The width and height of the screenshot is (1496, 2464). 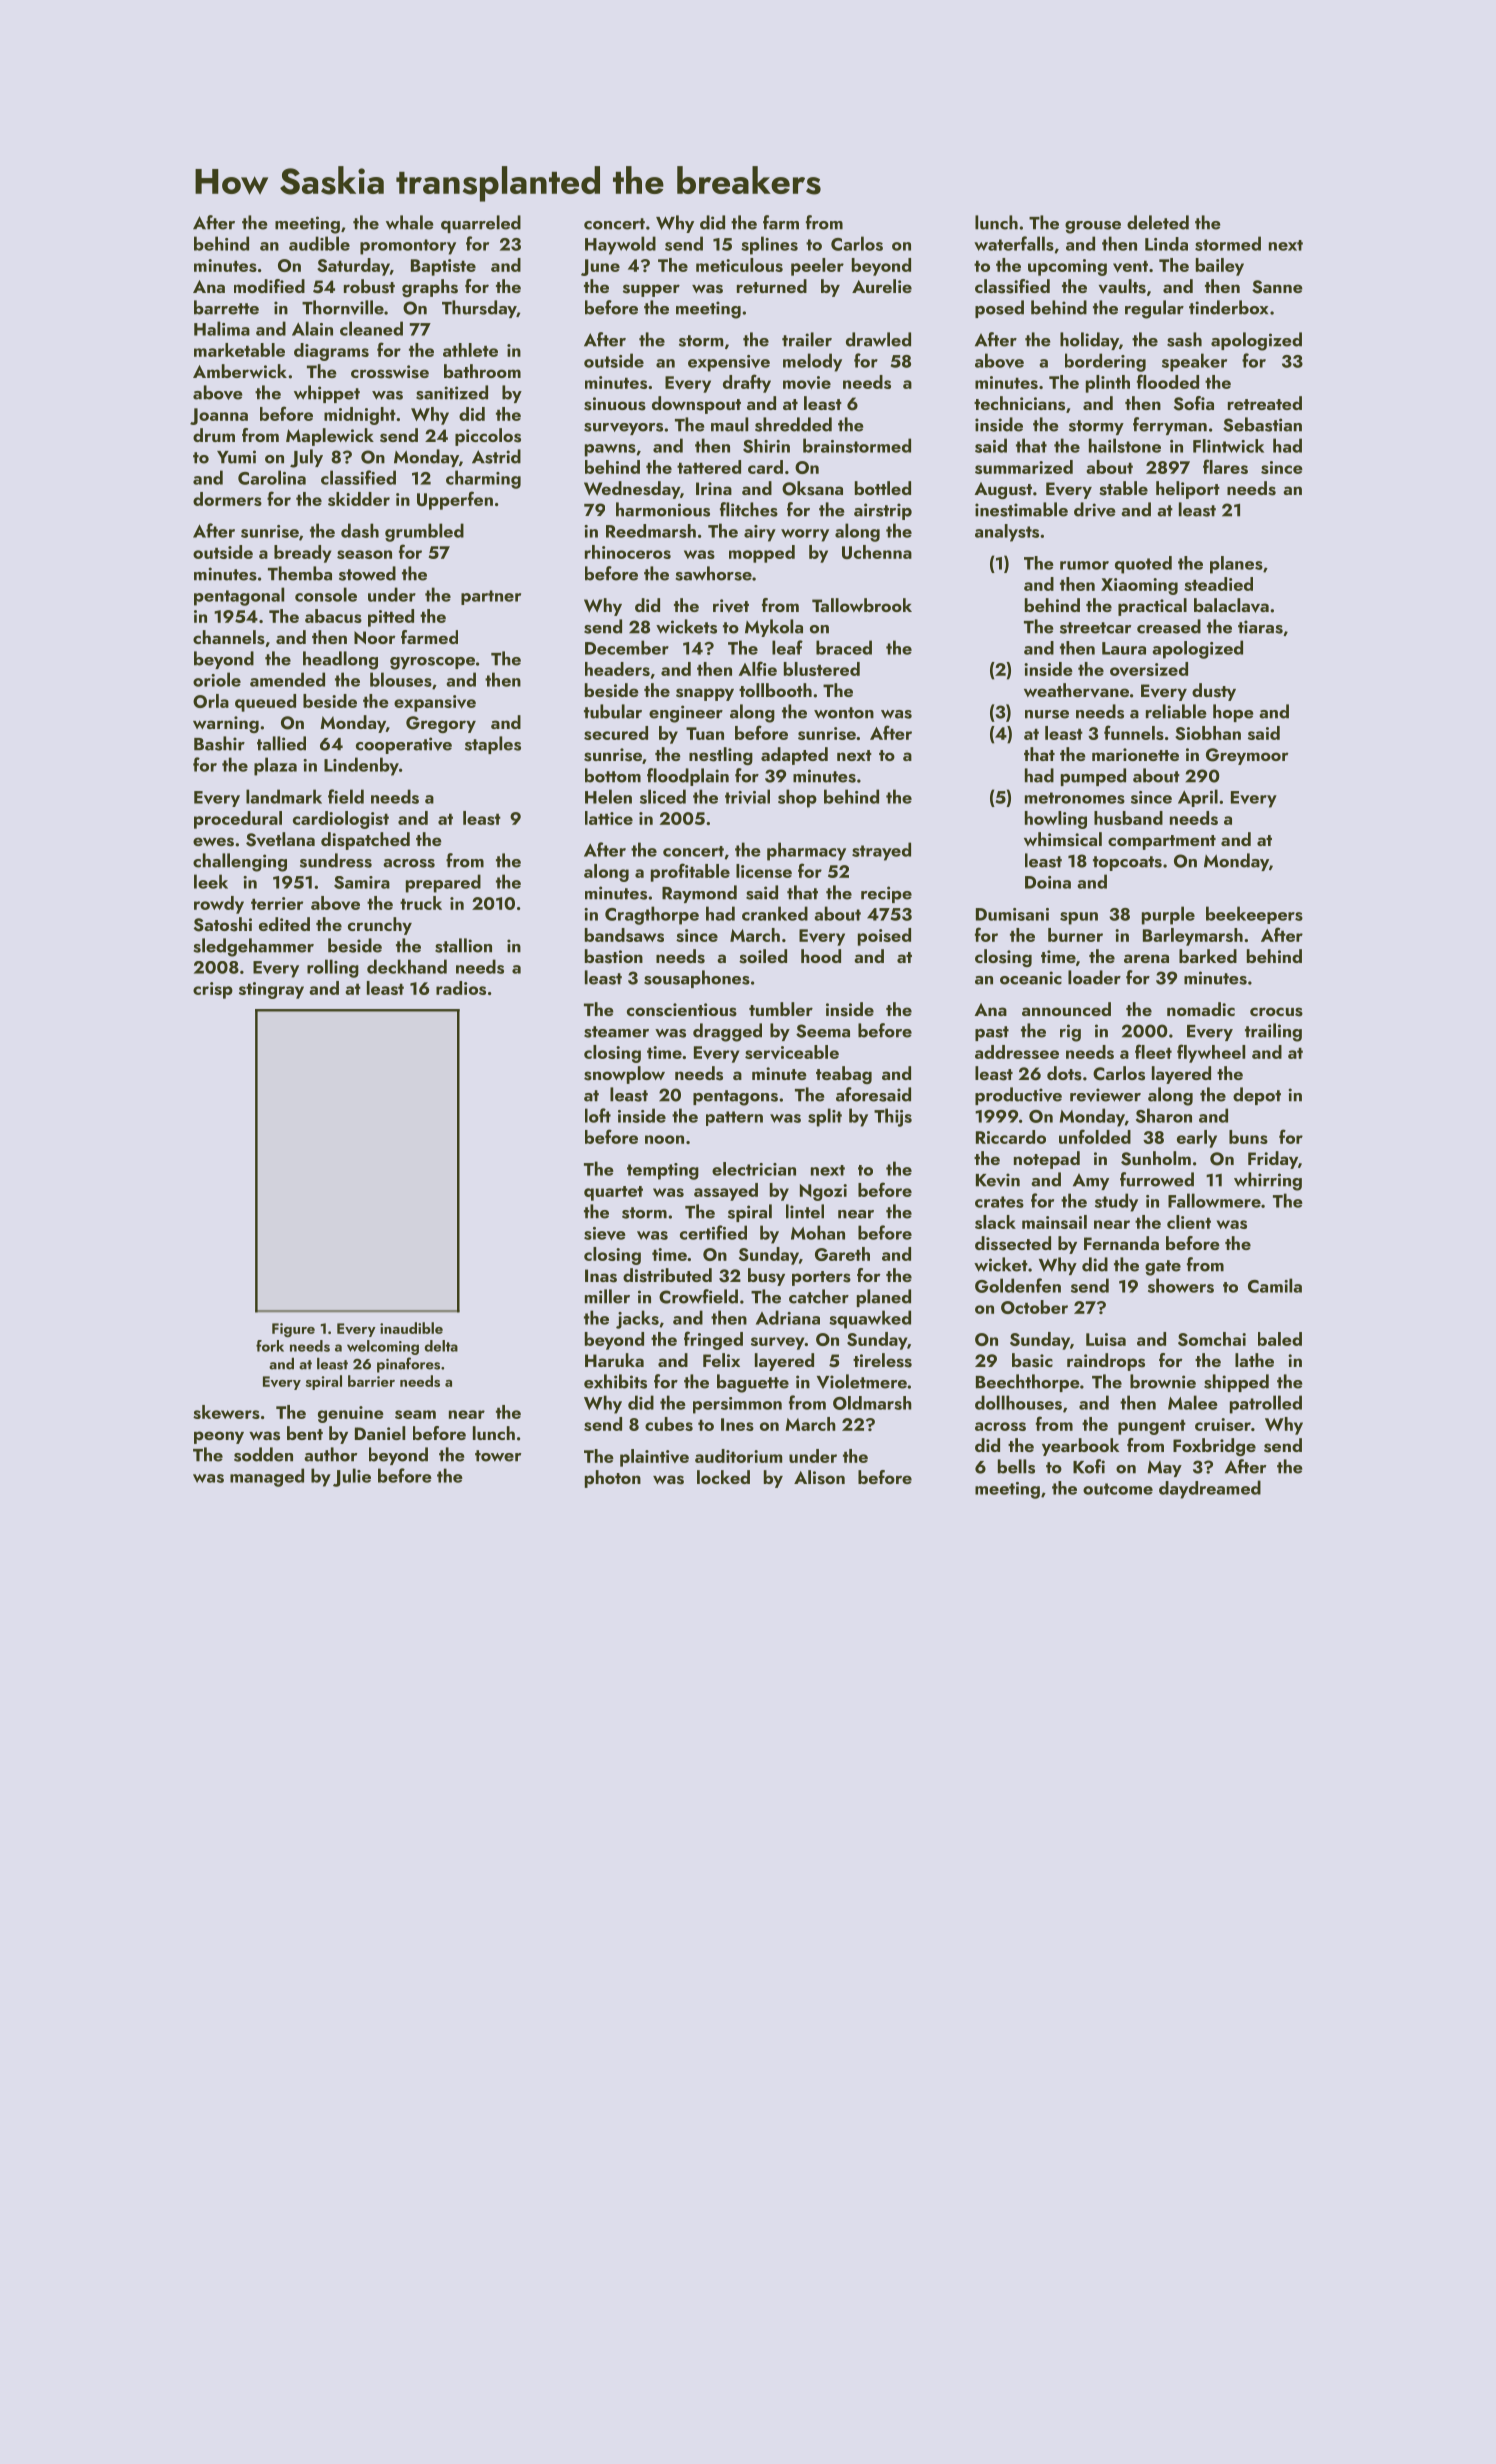 What do you see at coordinates (352, 1477) in the screenshot?
I see `Julie` at bounding box center [352, 1477].
